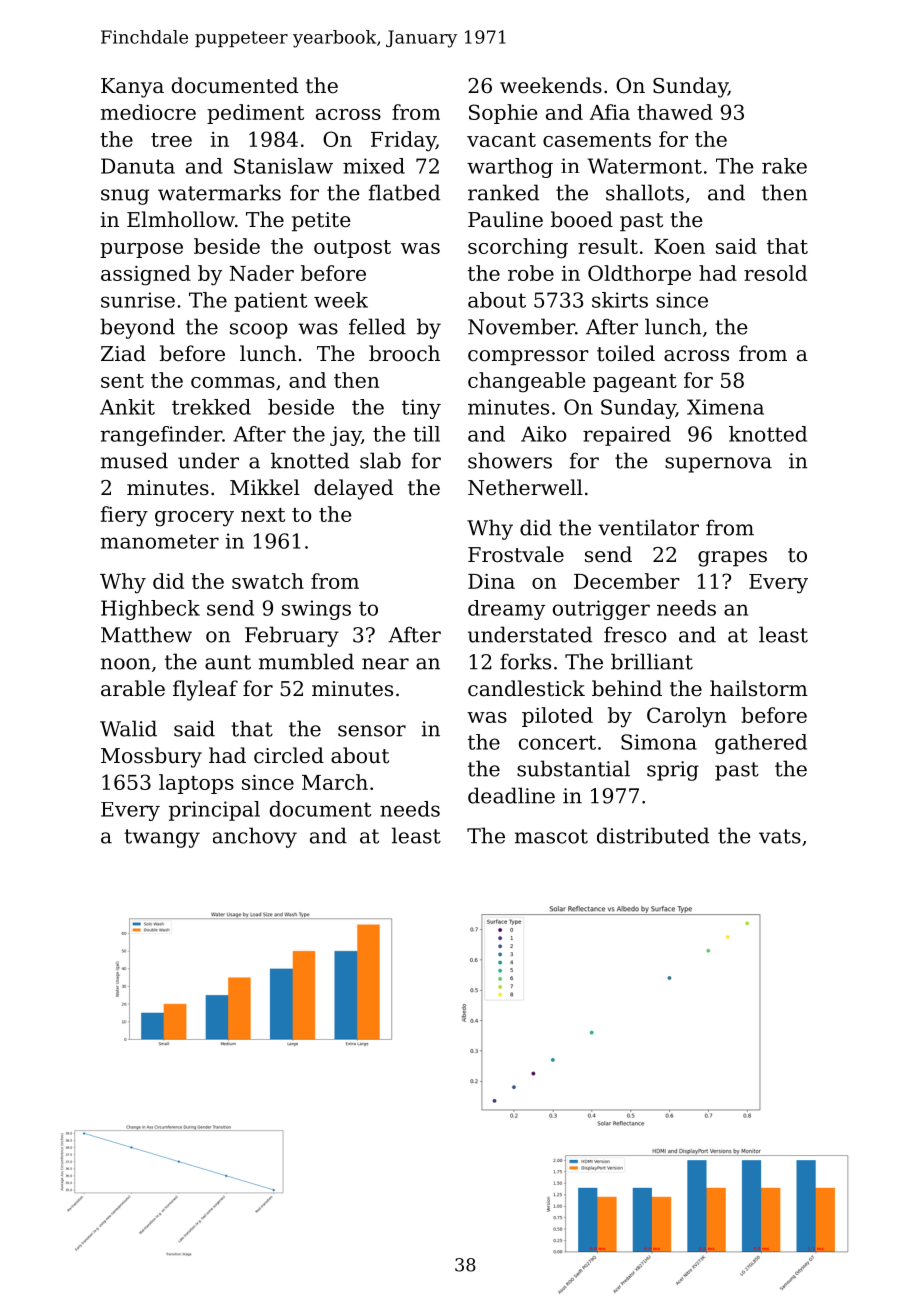  What do you see at coordinates (194, 519) in the screenshot?
I see `grocery` at bounding box center [194, 519].
